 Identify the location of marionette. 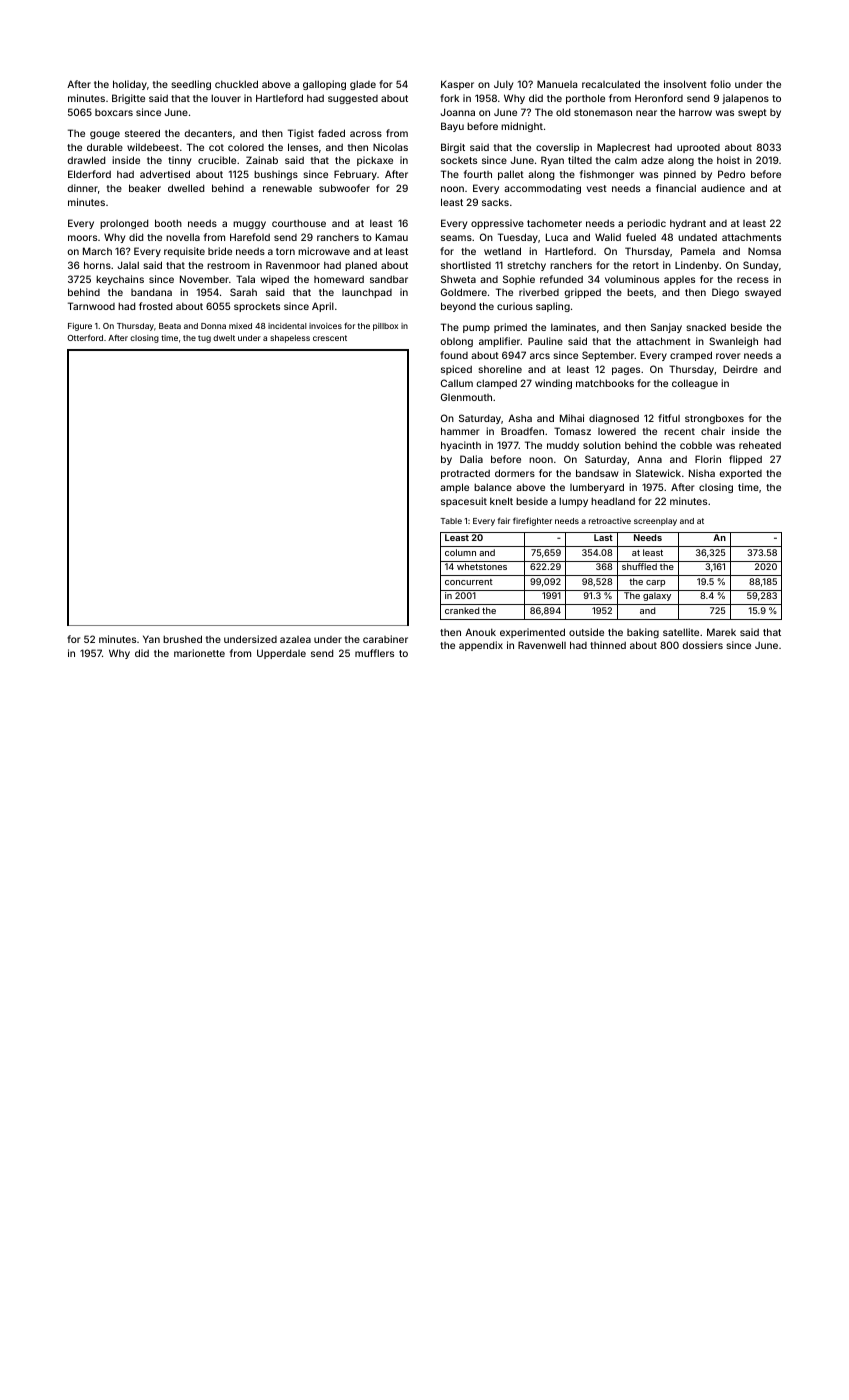
(199, 653).
